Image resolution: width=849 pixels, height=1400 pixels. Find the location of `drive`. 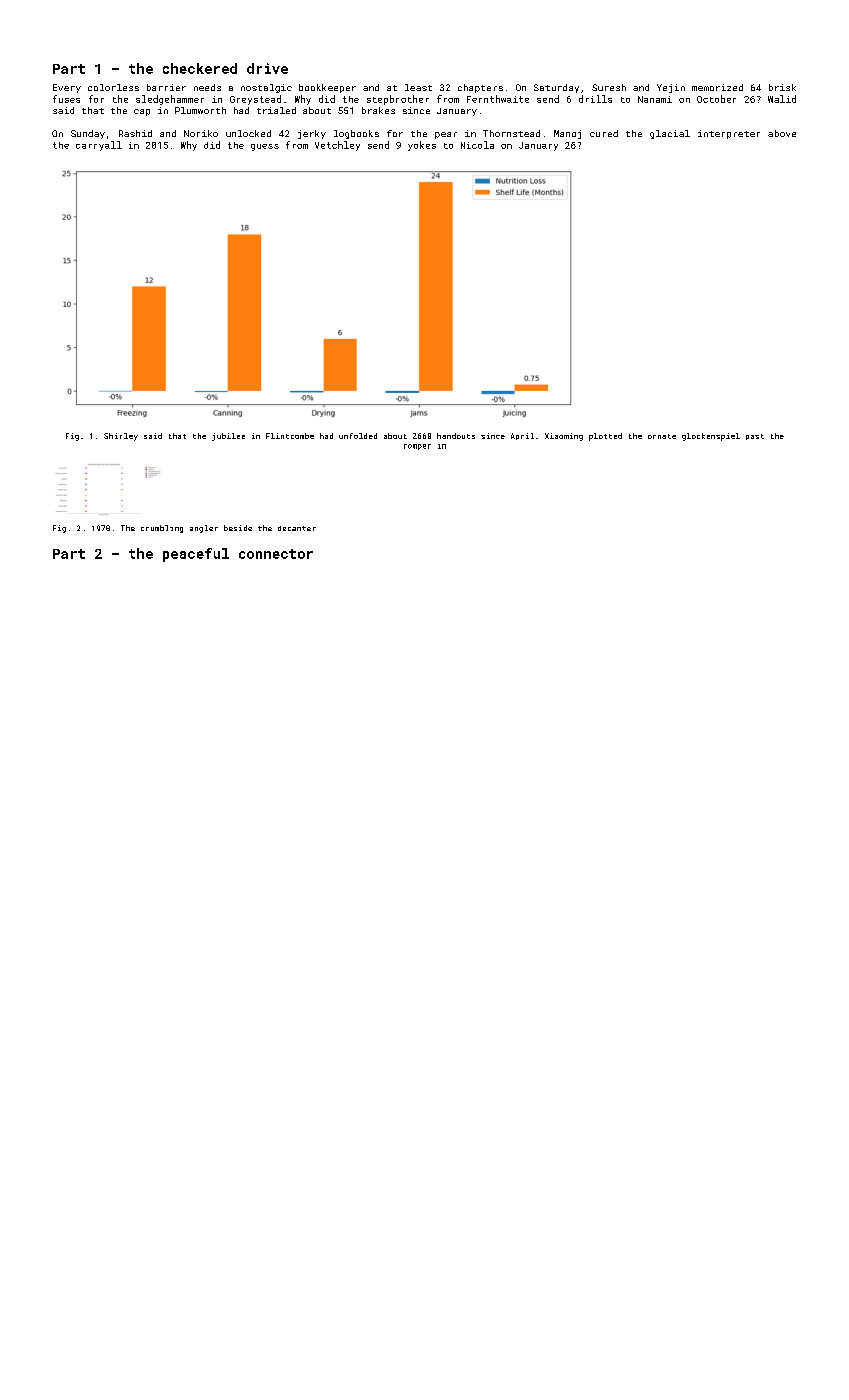

drive is located at coordinates (267, 68).
